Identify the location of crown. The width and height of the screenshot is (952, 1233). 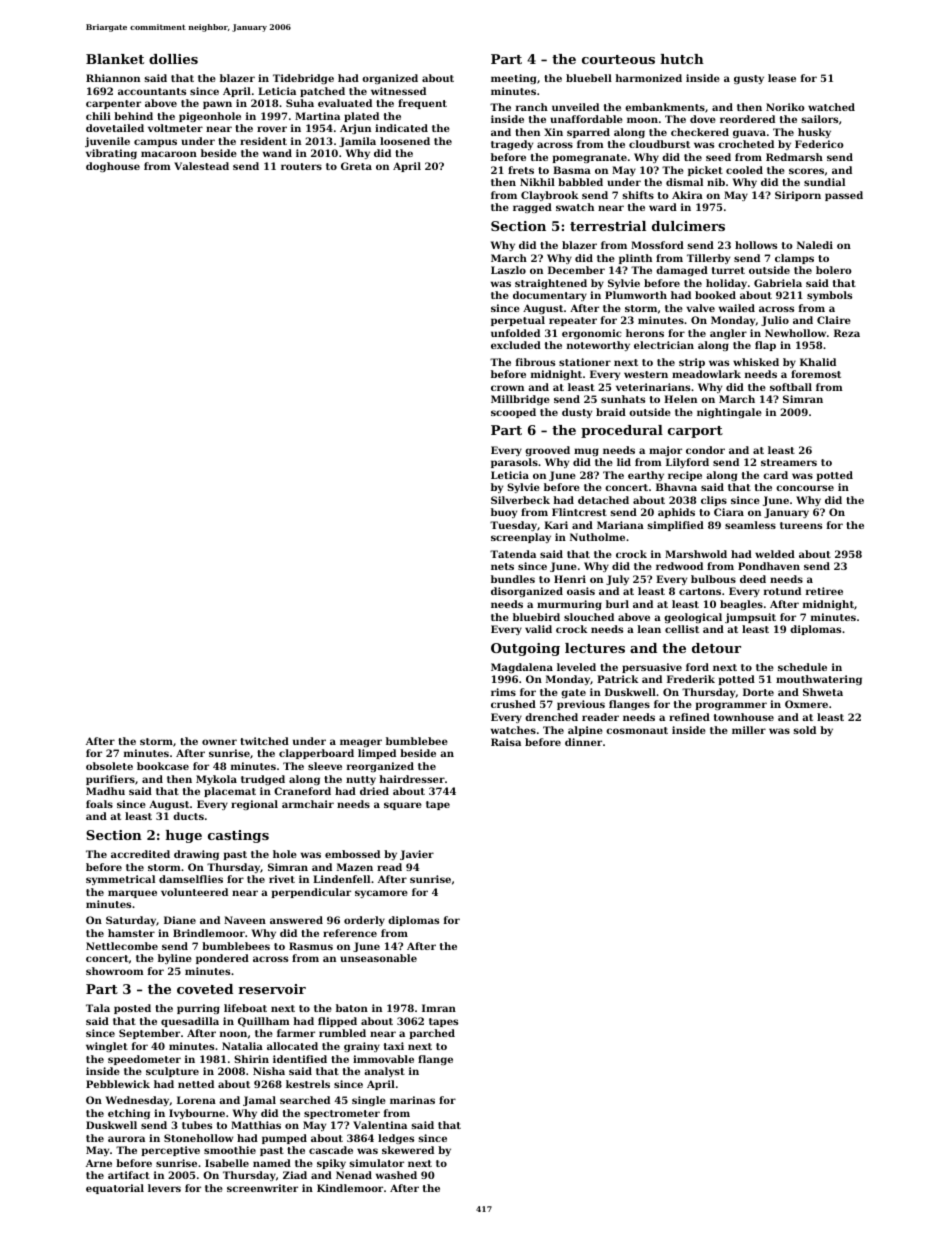
(507, 388).
